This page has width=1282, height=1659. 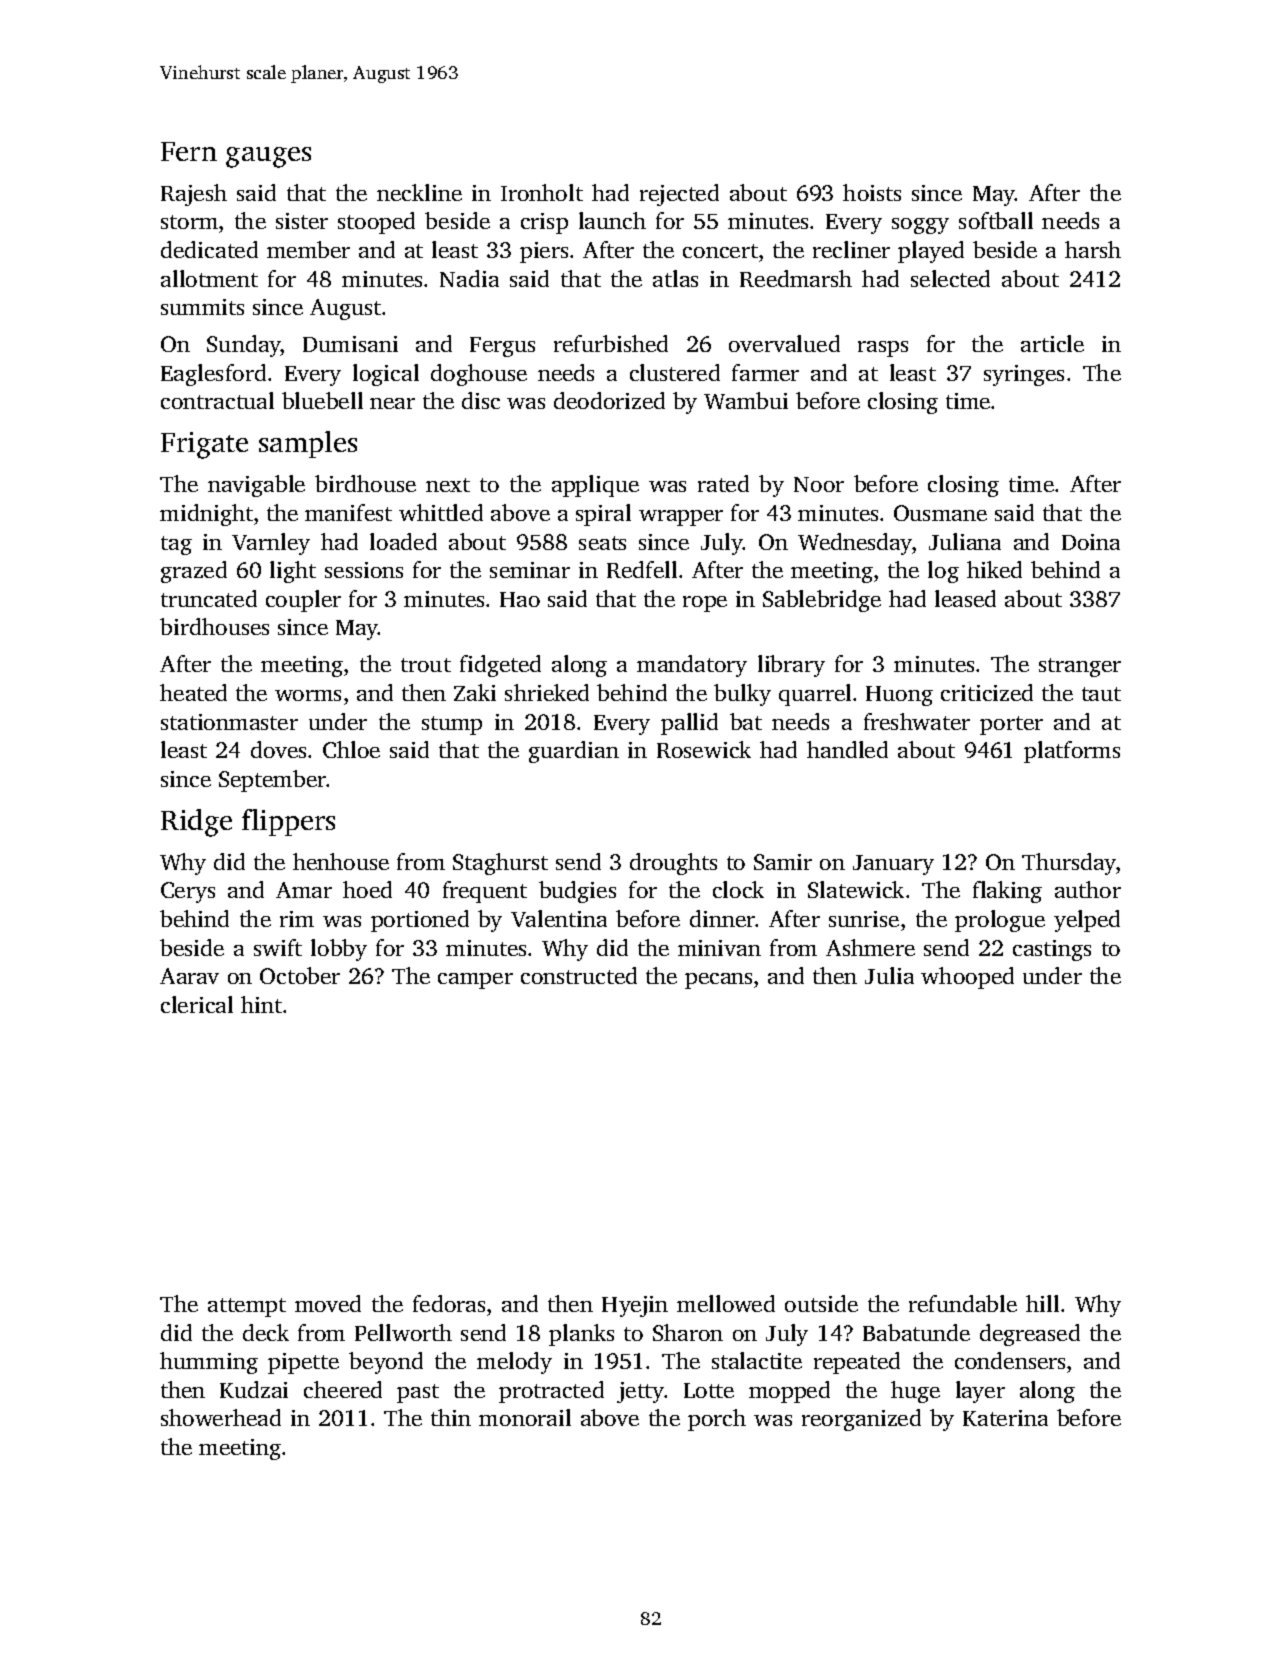 What do you see at coordinates (339, 950) in the page?
I see `lobby` at bounding box center [339, 950].
